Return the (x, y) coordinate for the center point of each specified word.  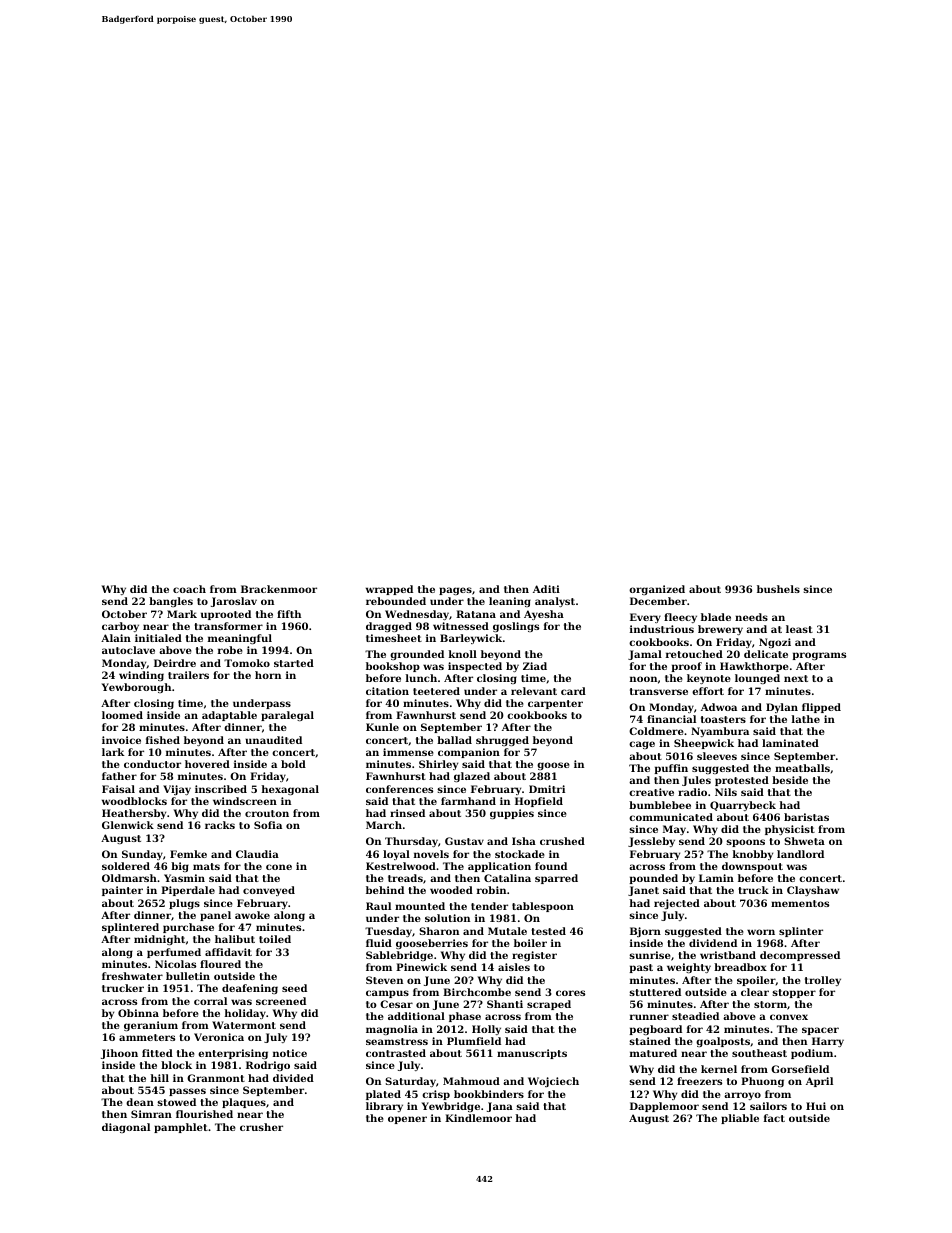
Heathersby (134, 814)
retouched (694, 654)
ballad (454, 740)
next (796, 678)
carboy (120, 627)
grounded (417, 655)
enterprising (233, 1054)
